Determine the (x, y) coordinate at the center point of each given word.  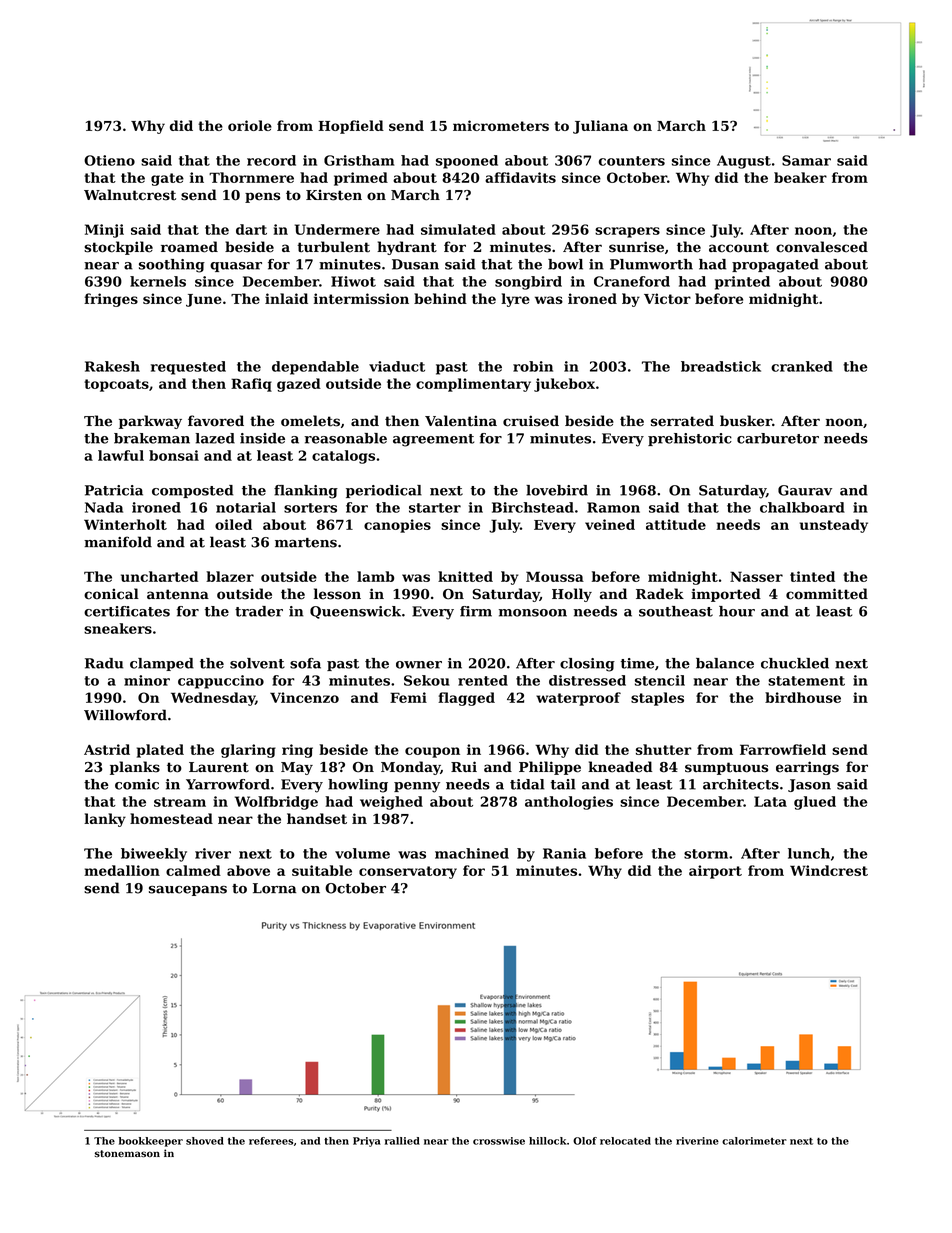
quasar (236, 267)
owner (419, 665)
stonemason (127, 1153)
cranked (802, 366)
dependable (315, 368)
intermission (361, 298)
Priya (367, 1142)
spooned (467, 162)
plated (160, 751)
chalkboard (802, 507)
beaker (800, 177)
